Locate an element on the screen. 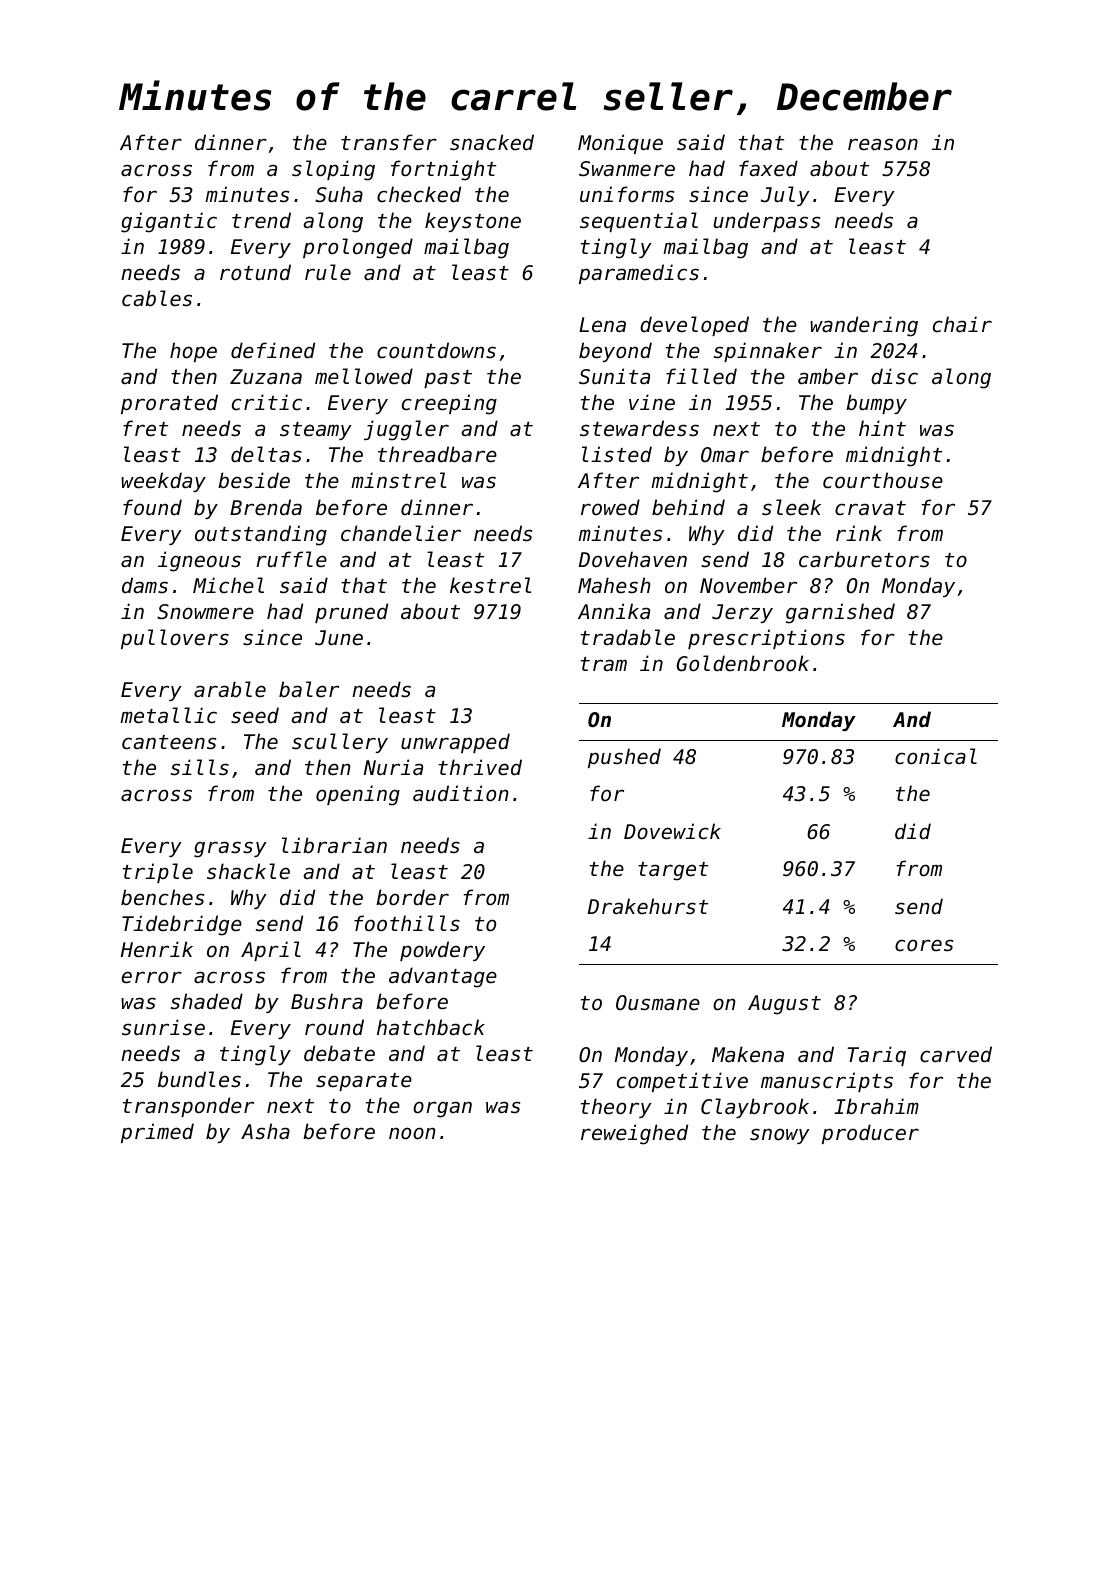 This screenshot has width=1119, height=1589. Goldenbrook is located at coordinates (743, 663).
